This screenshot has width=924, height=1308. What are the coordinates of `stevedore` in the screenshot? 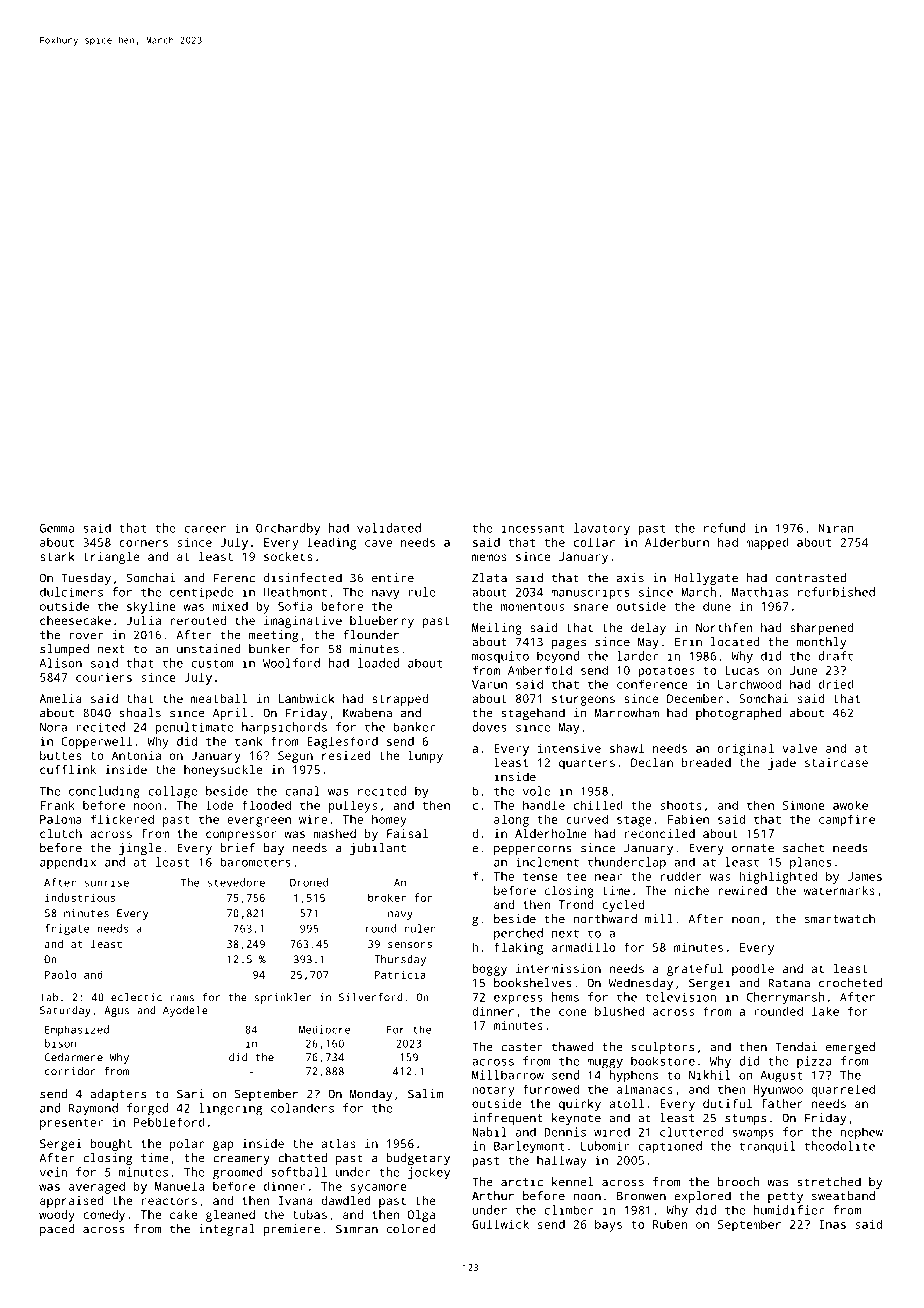 It's located at (236, 882).
